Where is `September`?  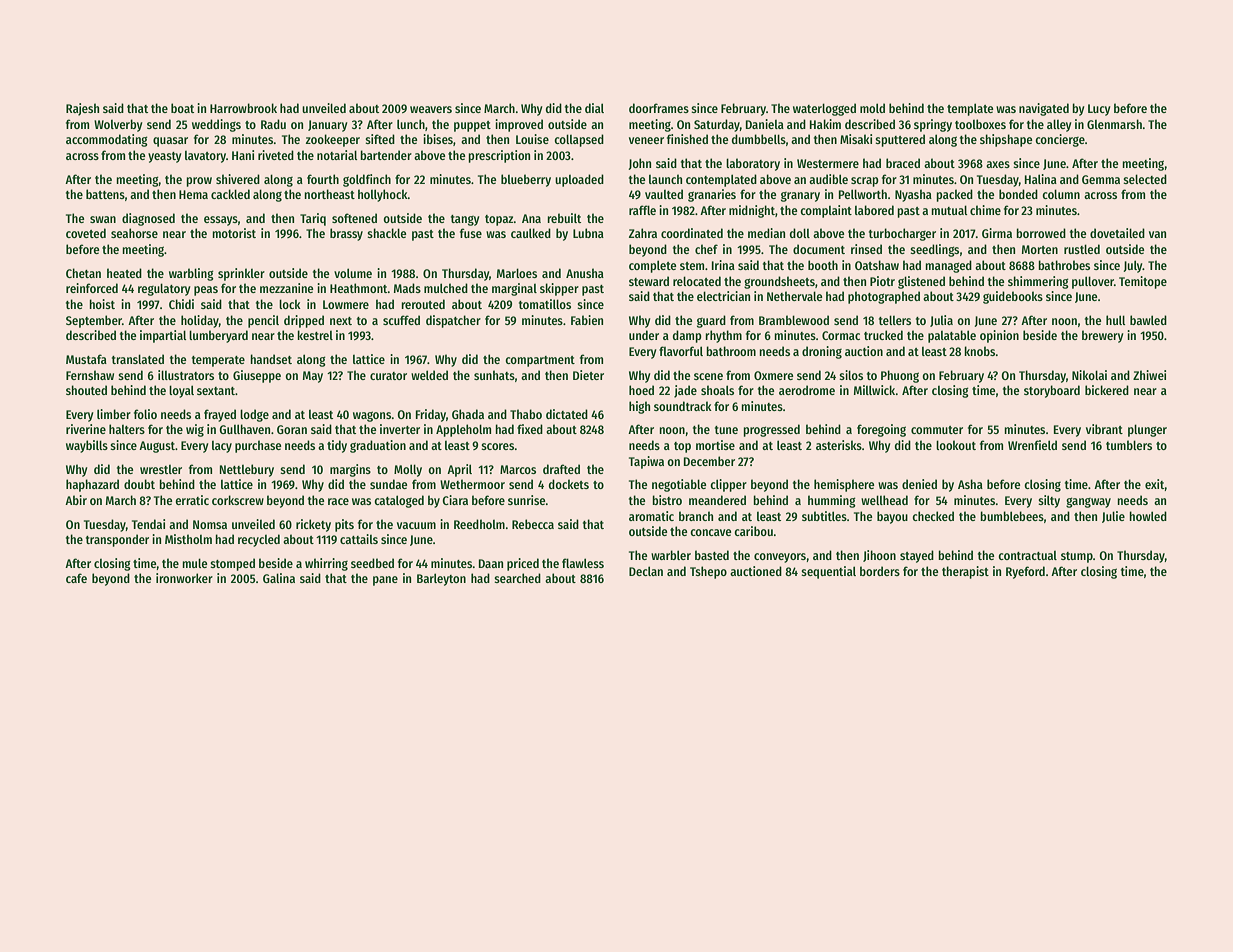
September is located at coordinates (94, 321).
